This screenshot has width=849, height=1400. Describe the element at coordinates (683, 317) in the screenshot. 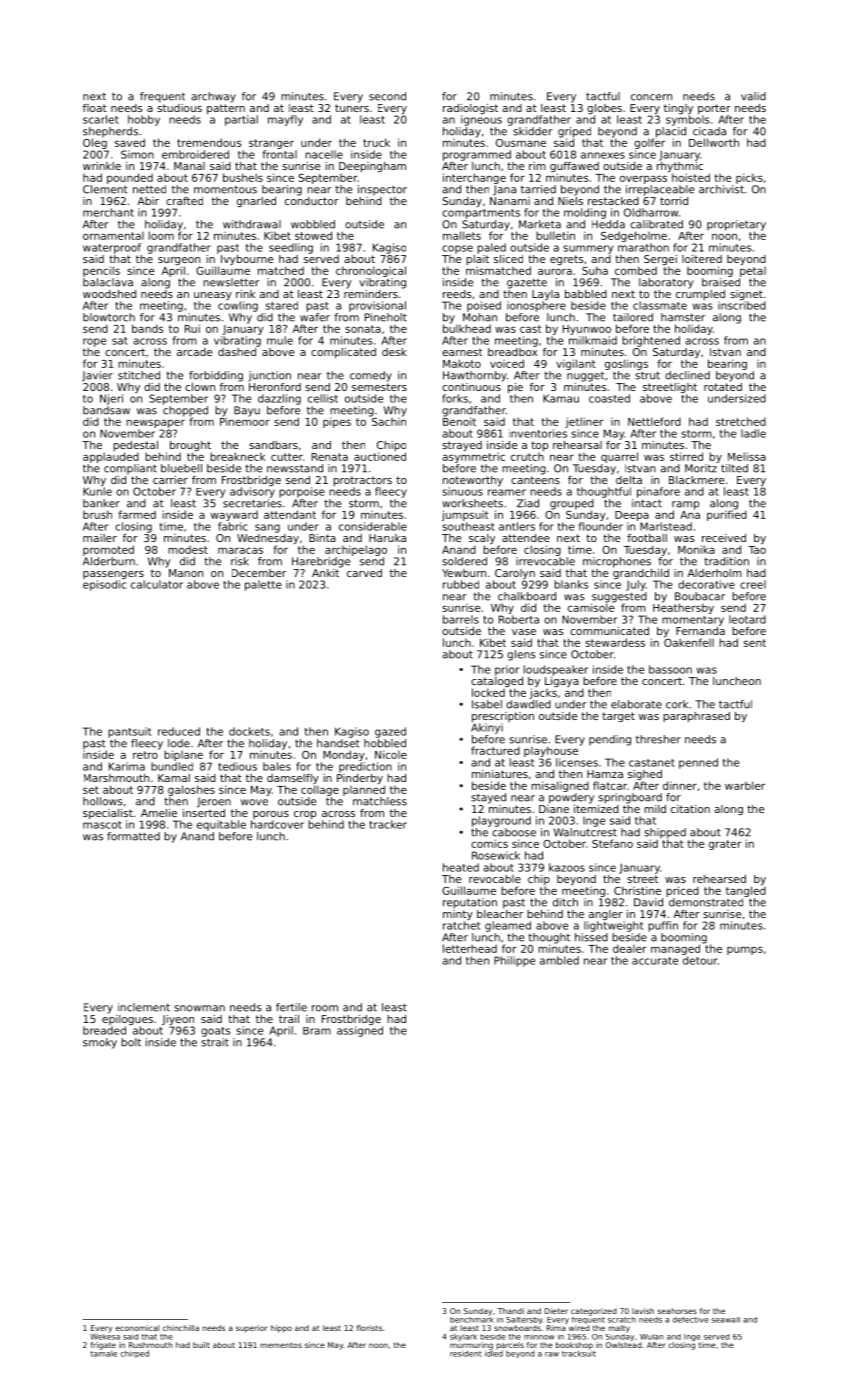

I see `hamster` at that location.
